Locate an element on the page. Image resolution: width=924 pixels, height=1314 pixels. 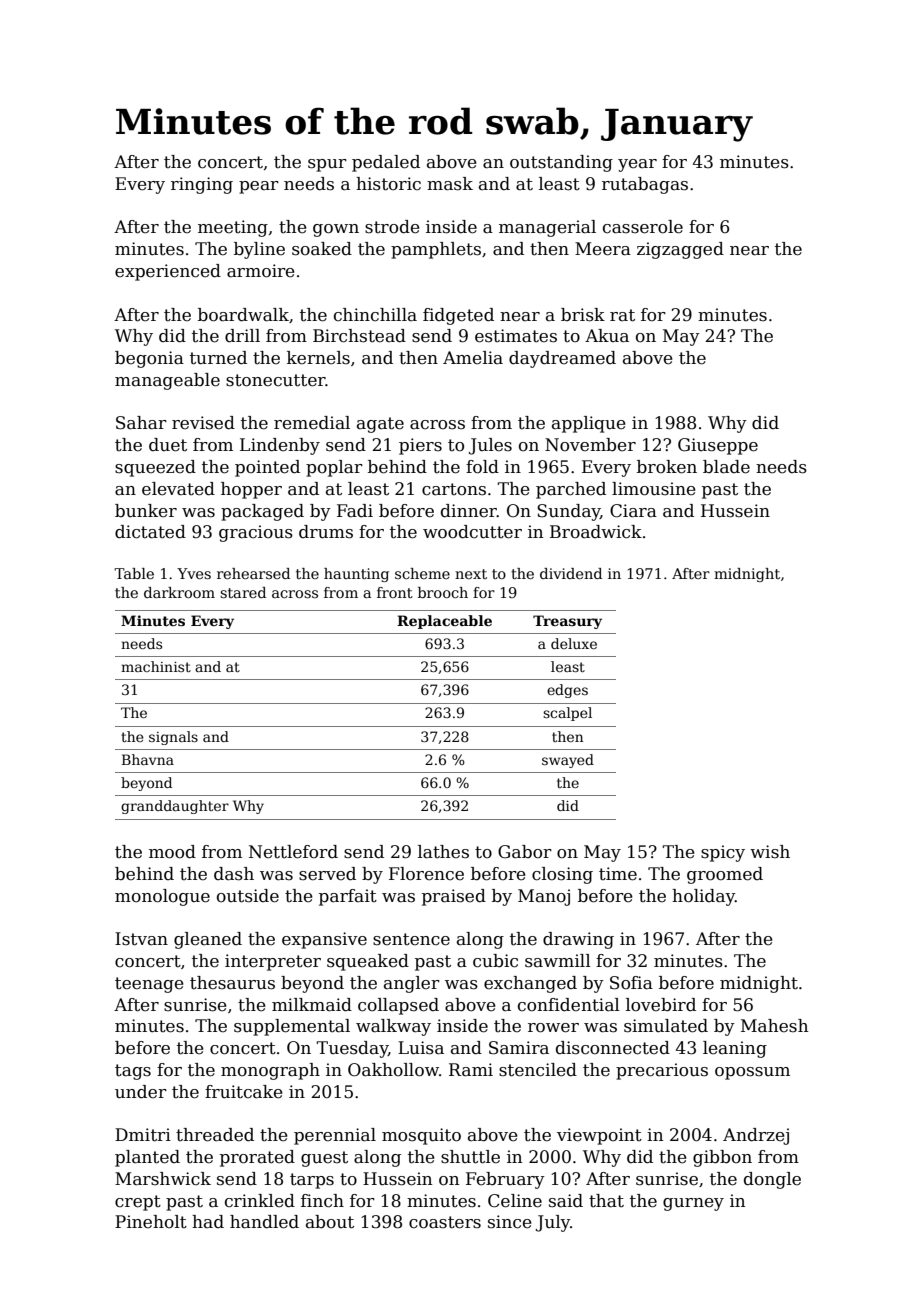
ringing is located at coordinates (202, 185).
